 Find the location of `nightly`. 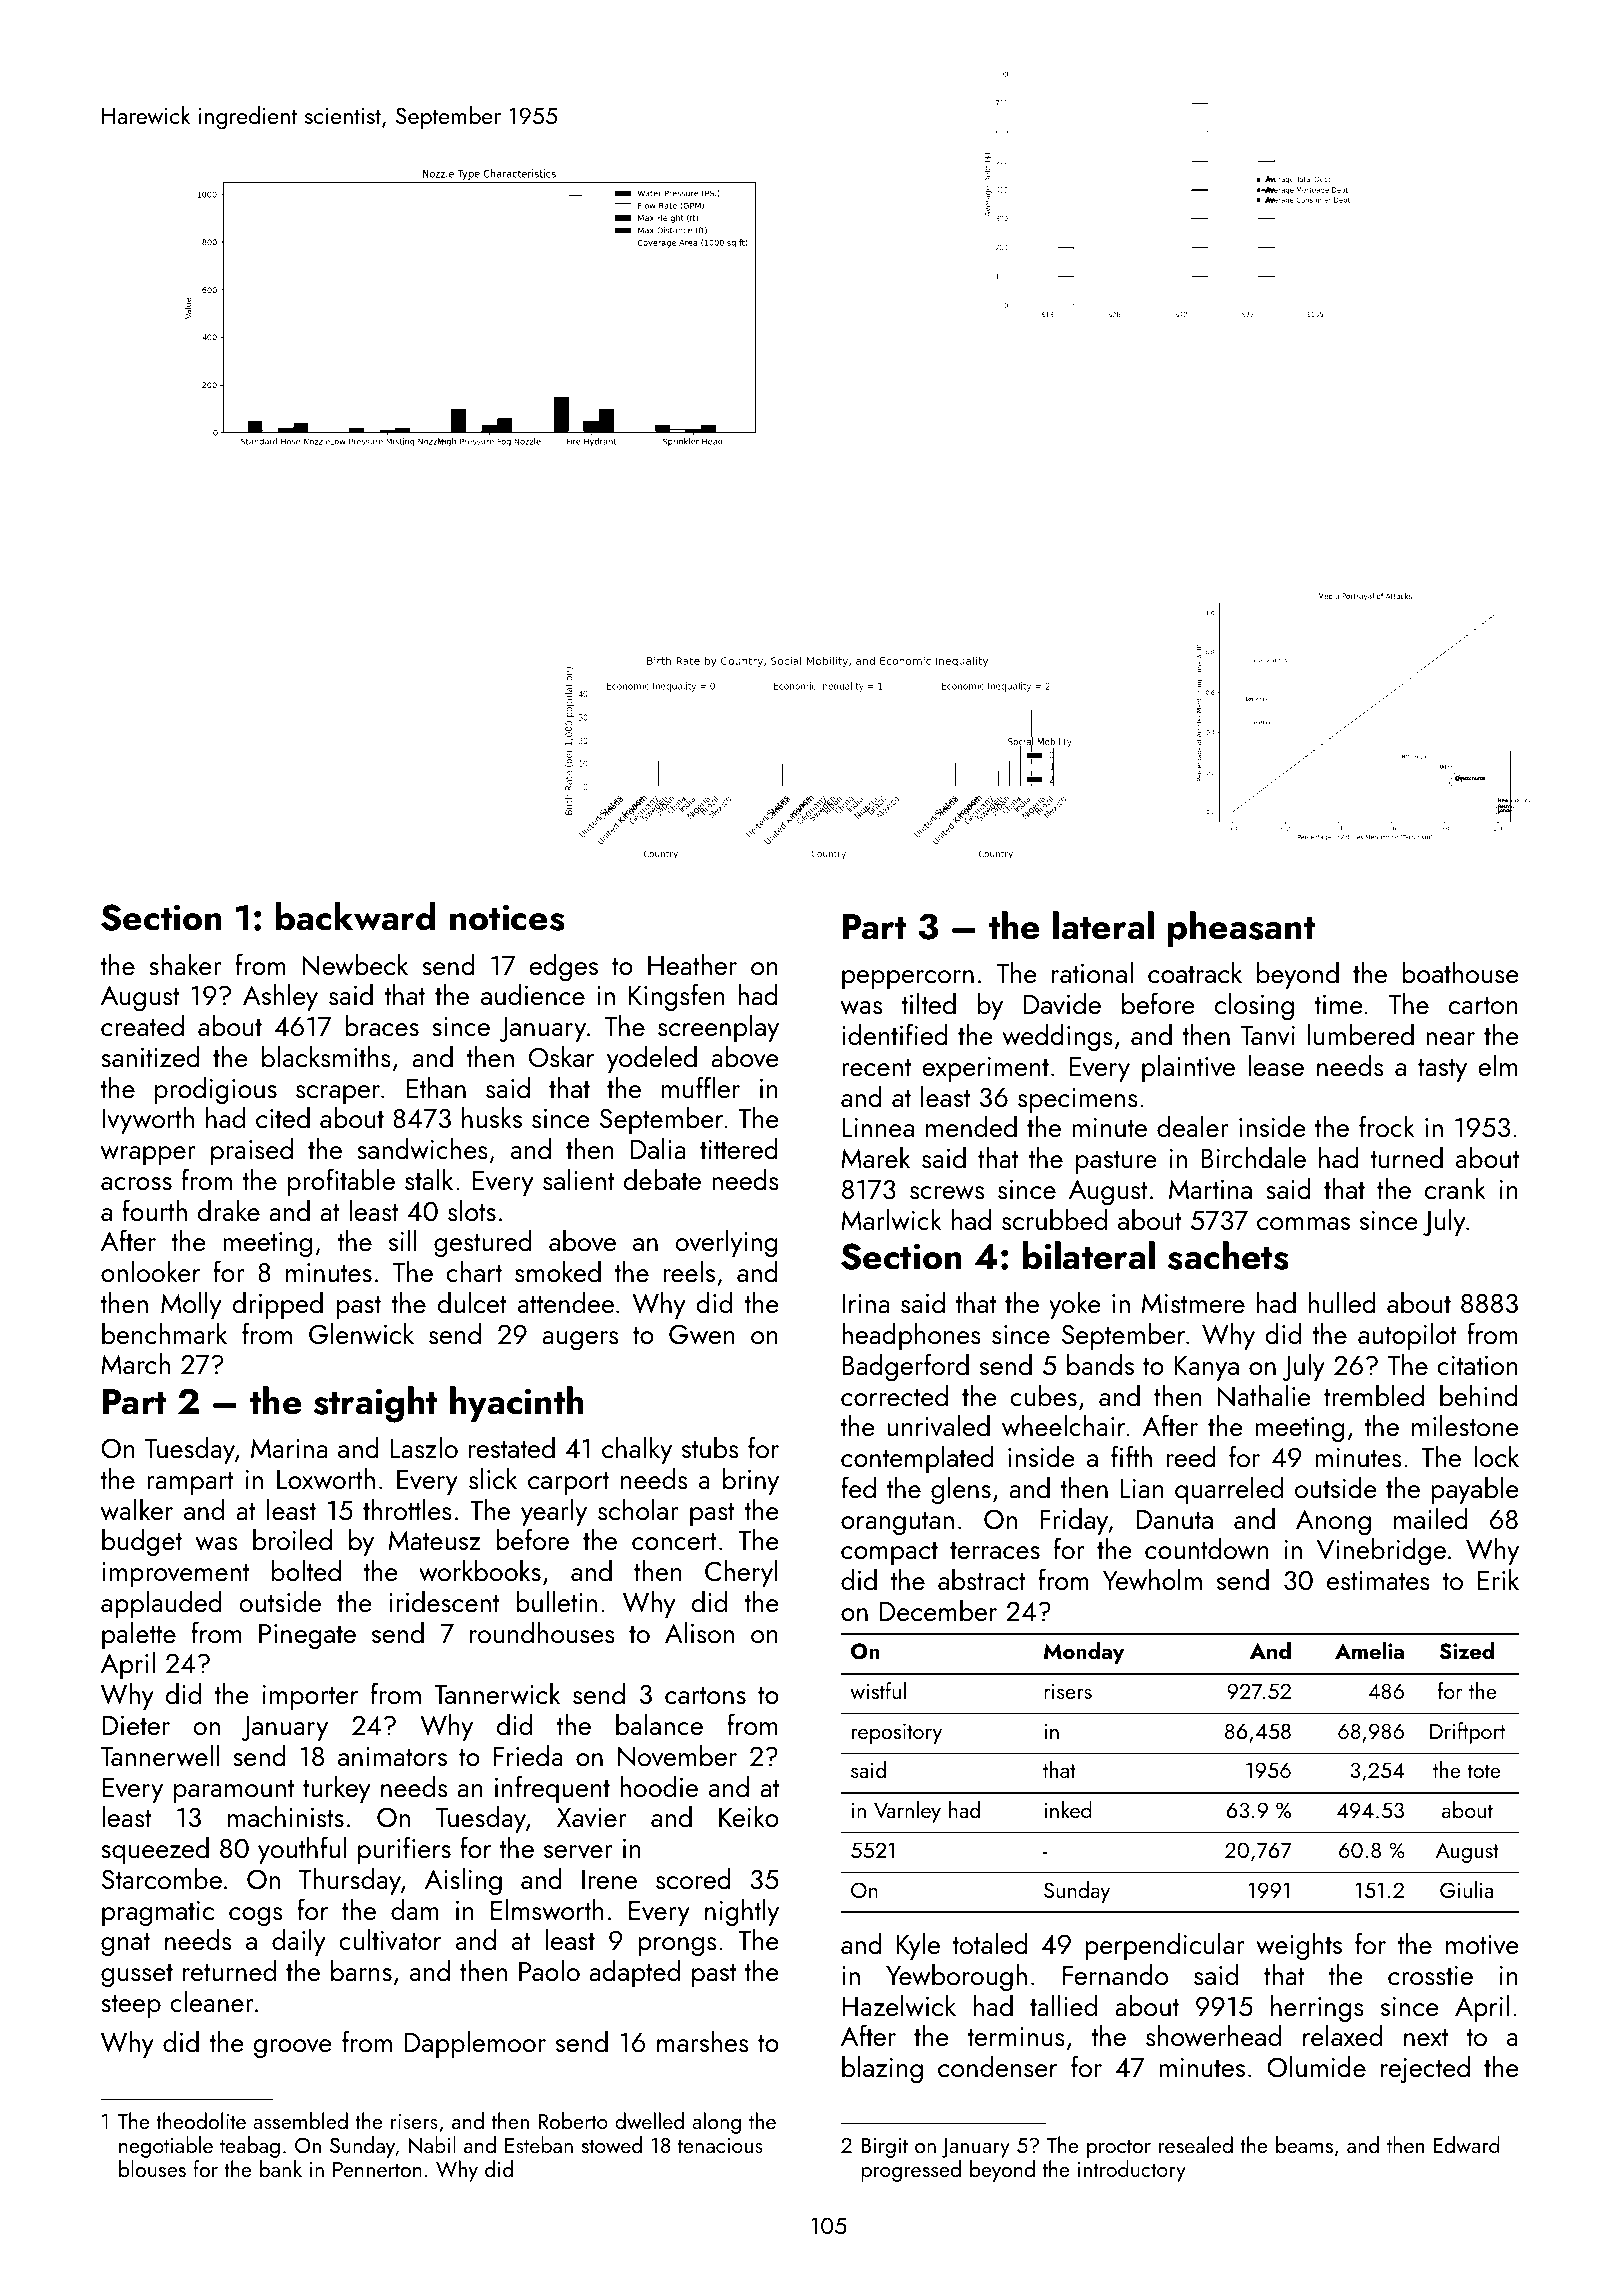

nightly is located at coordinates (742, 1912).
